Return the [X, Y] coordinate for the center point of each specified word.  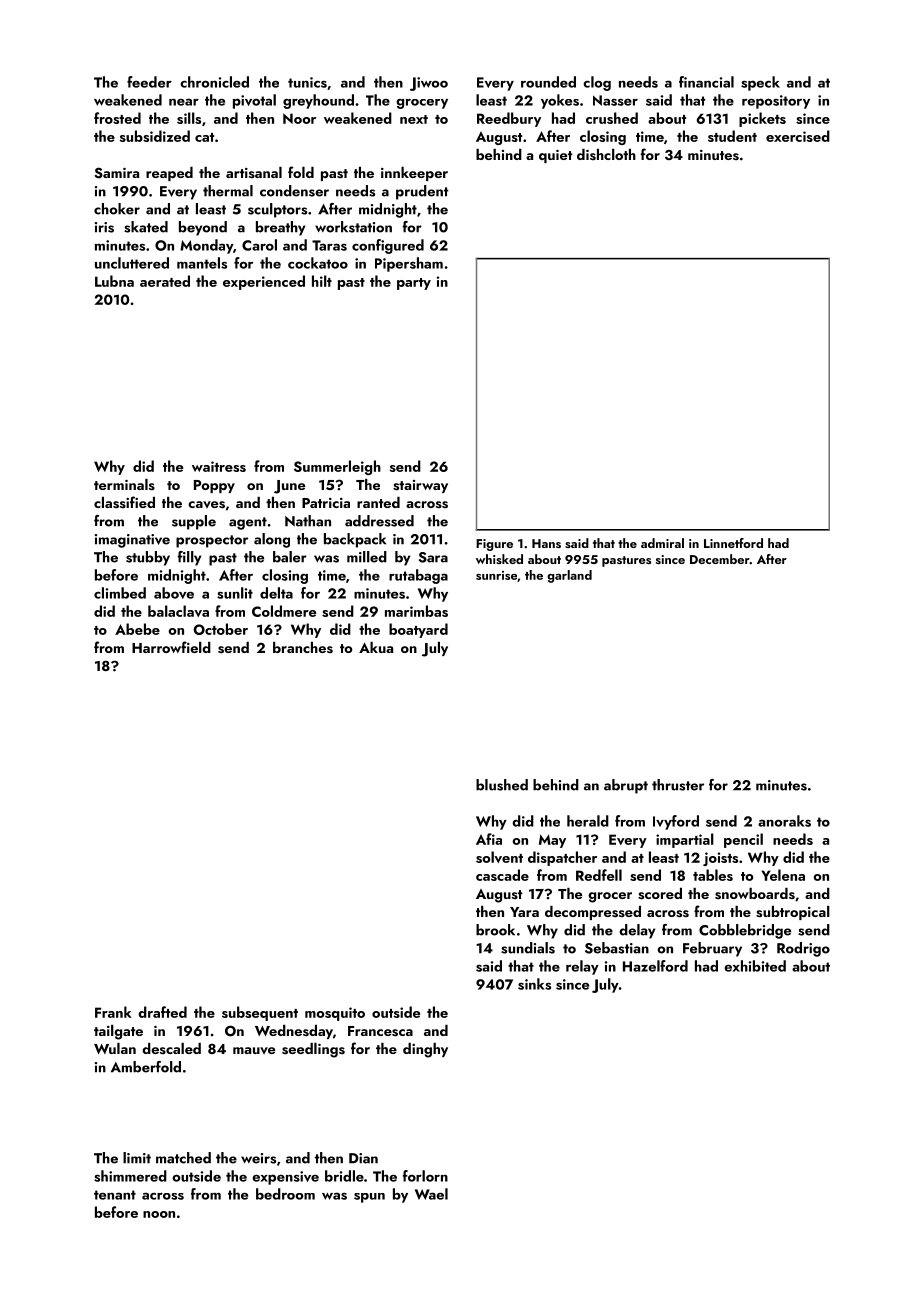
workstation [353, 227]
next [414, 119]
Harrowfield [171, 647]
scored [660, 894]
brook [495, 930]
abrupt [626, 786]
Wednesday [294, 1032]
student [732, 136]
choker [117, 209]
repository [776, 102]
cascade [502, 875]
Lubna [114, 281]
